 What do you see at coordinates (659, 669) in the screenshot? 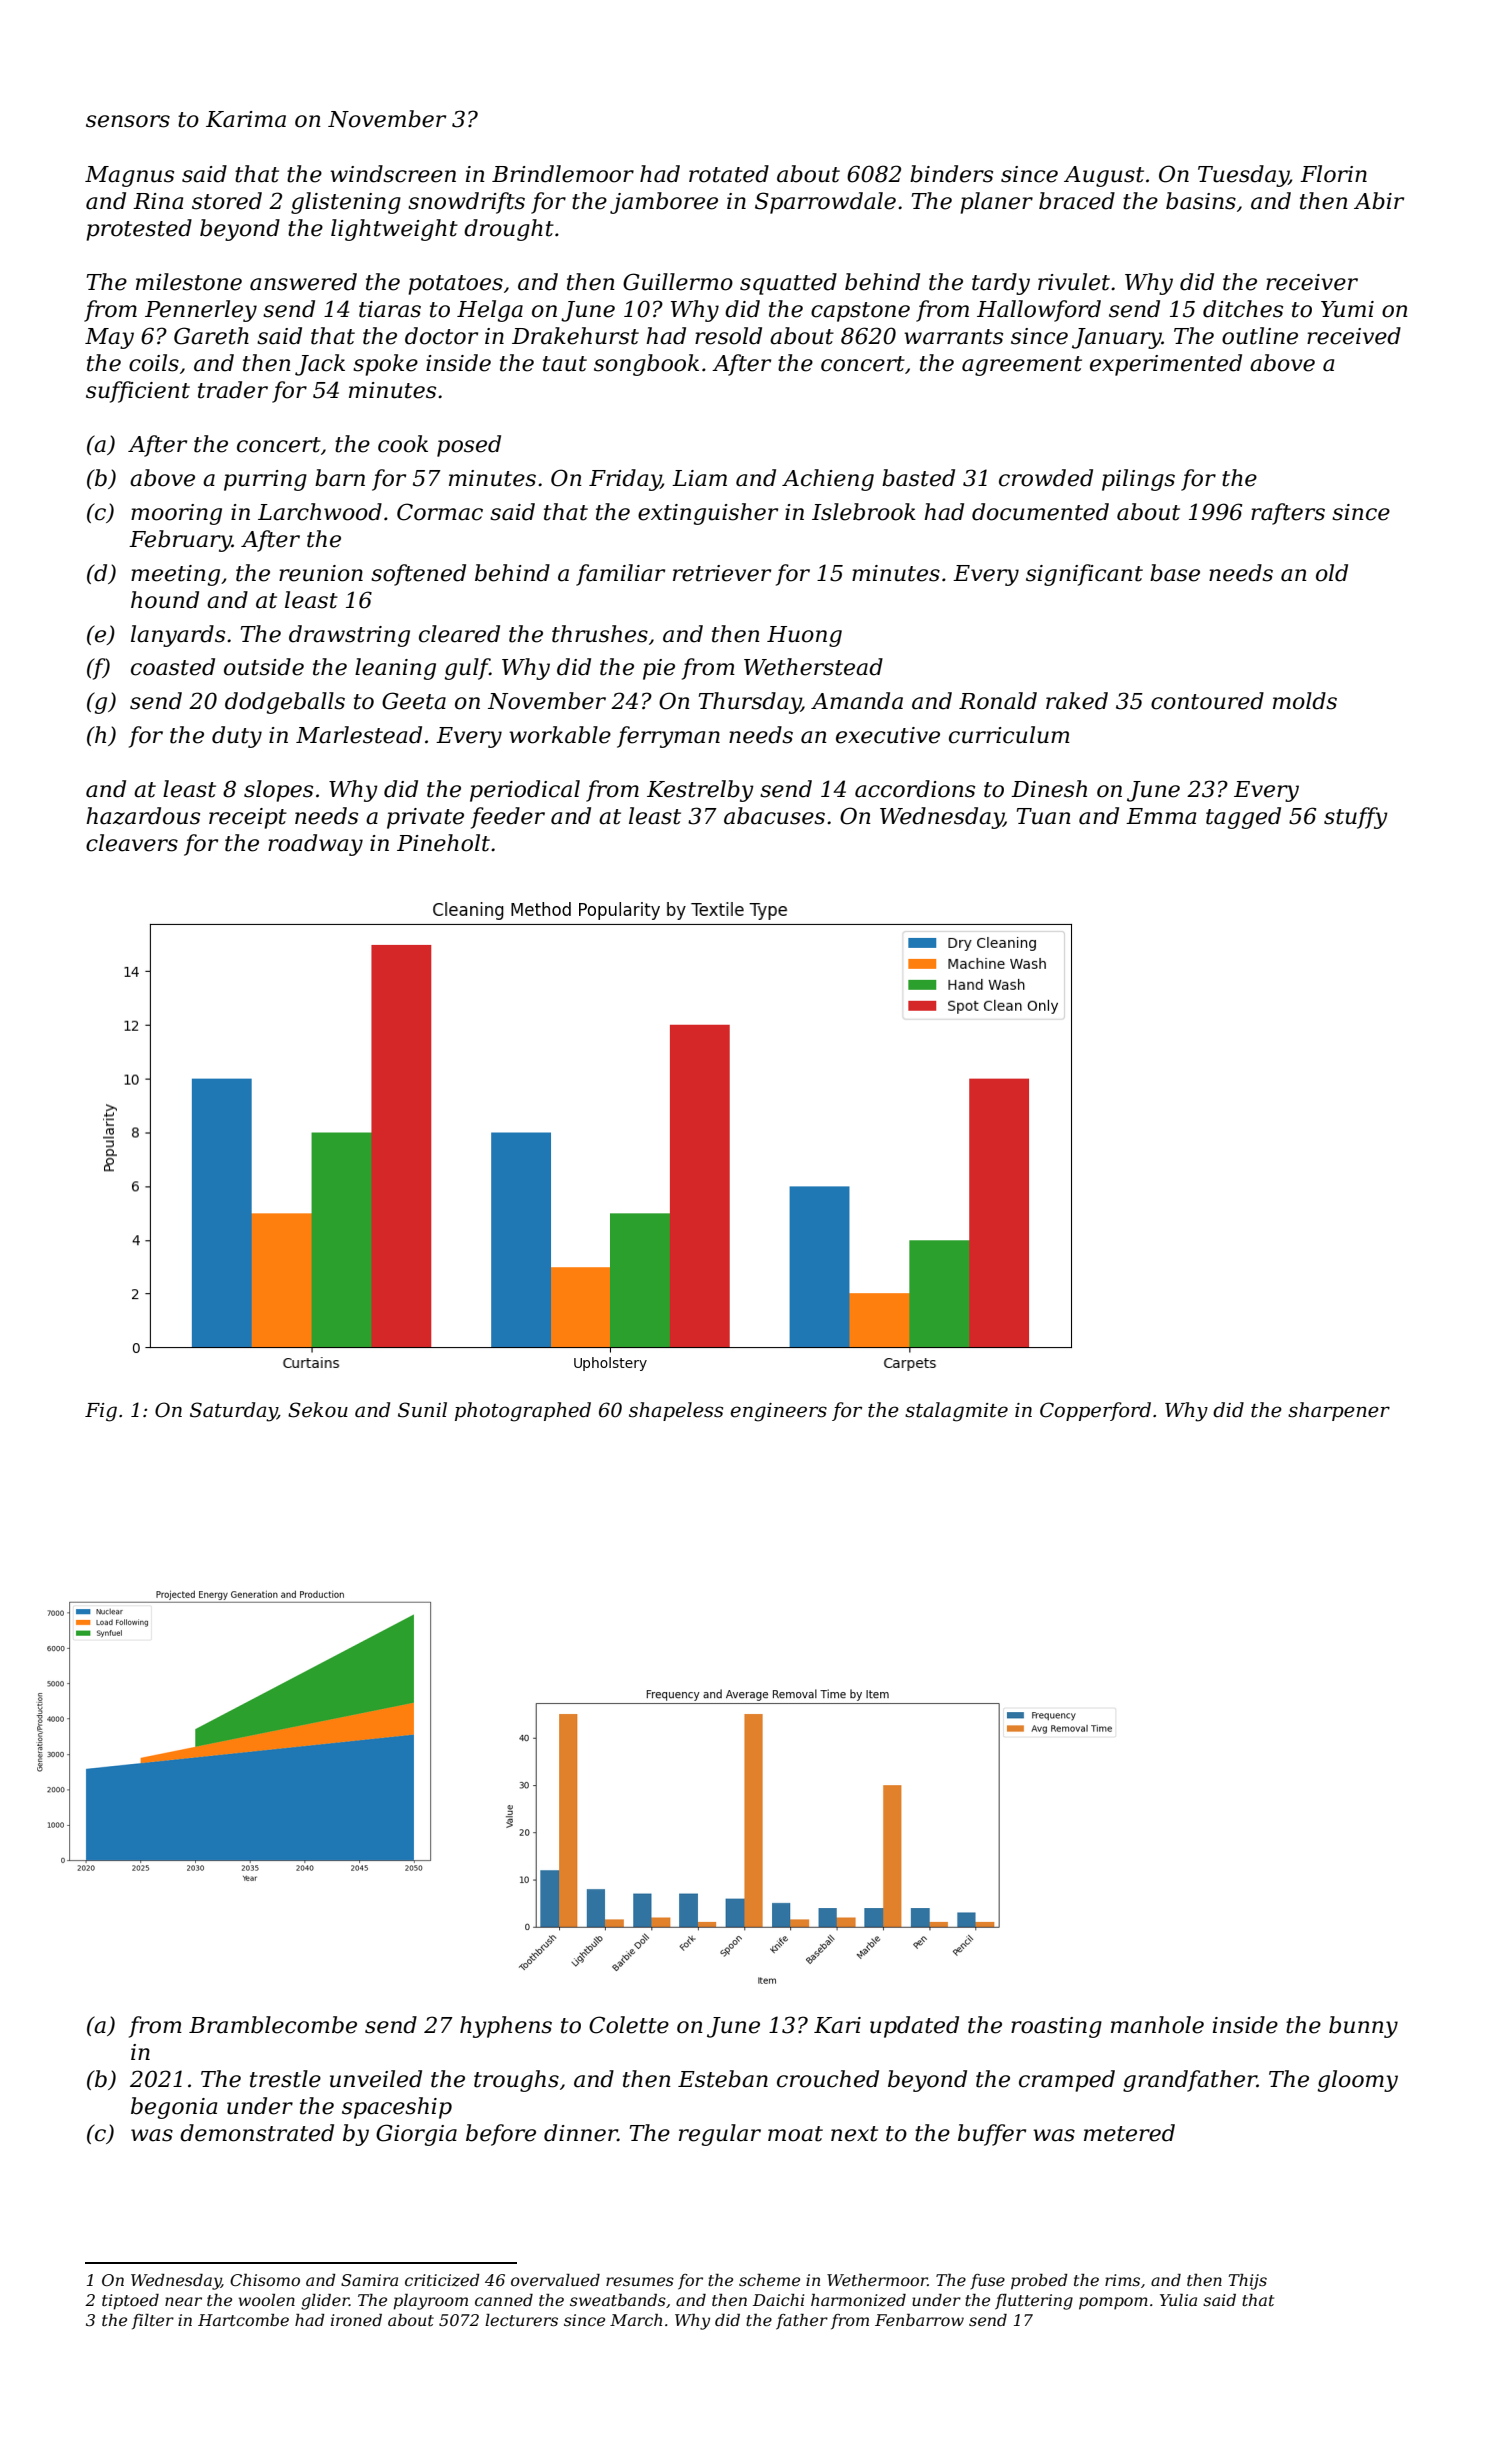
I see `pie` at bounding box center [659, 669].
